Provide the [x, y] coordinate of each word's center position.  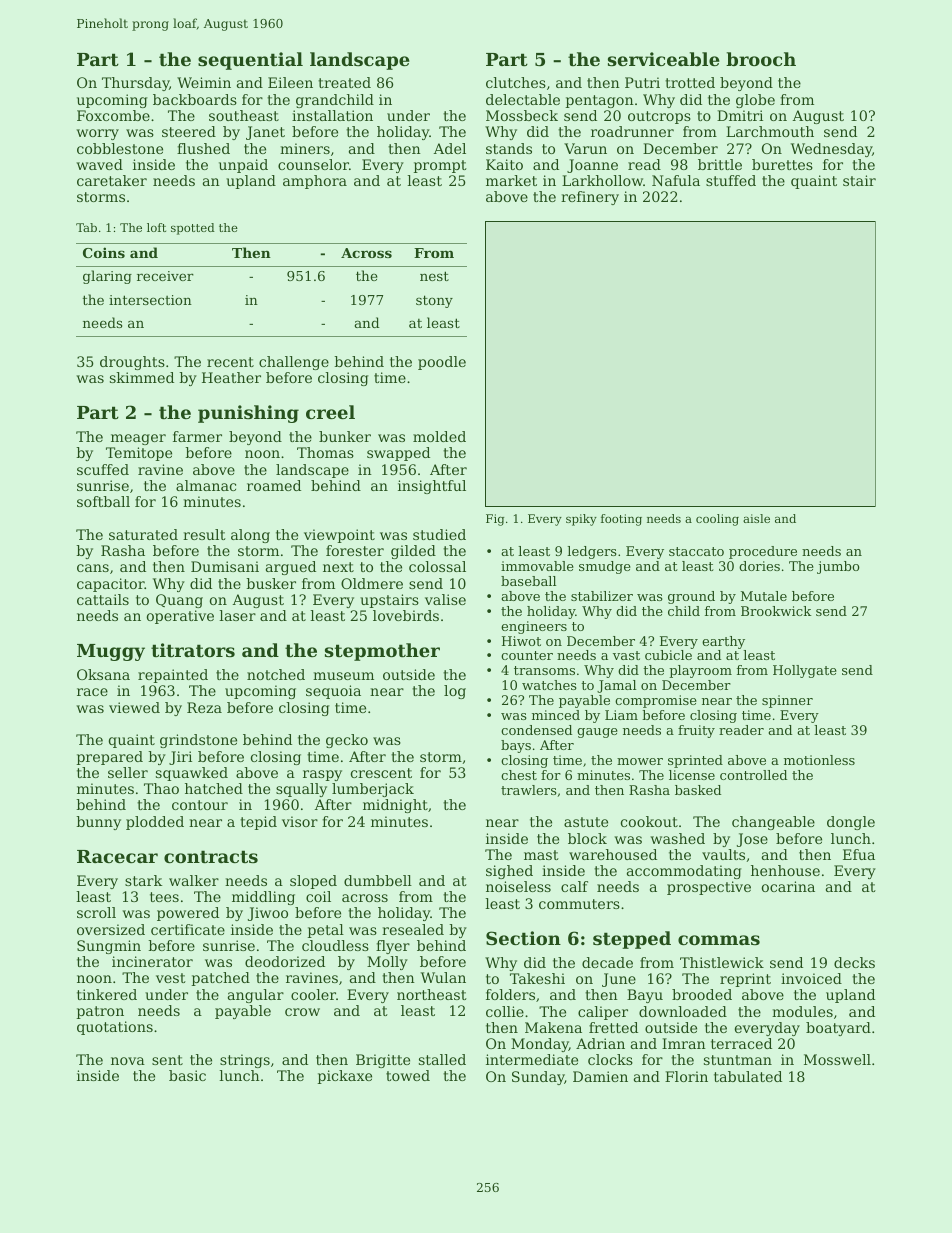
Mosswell [837, 1059]
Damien [600, 1076]
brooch [761, 59]
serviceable [664, 59]
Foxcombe [113, 115]
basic [187, 1075]
